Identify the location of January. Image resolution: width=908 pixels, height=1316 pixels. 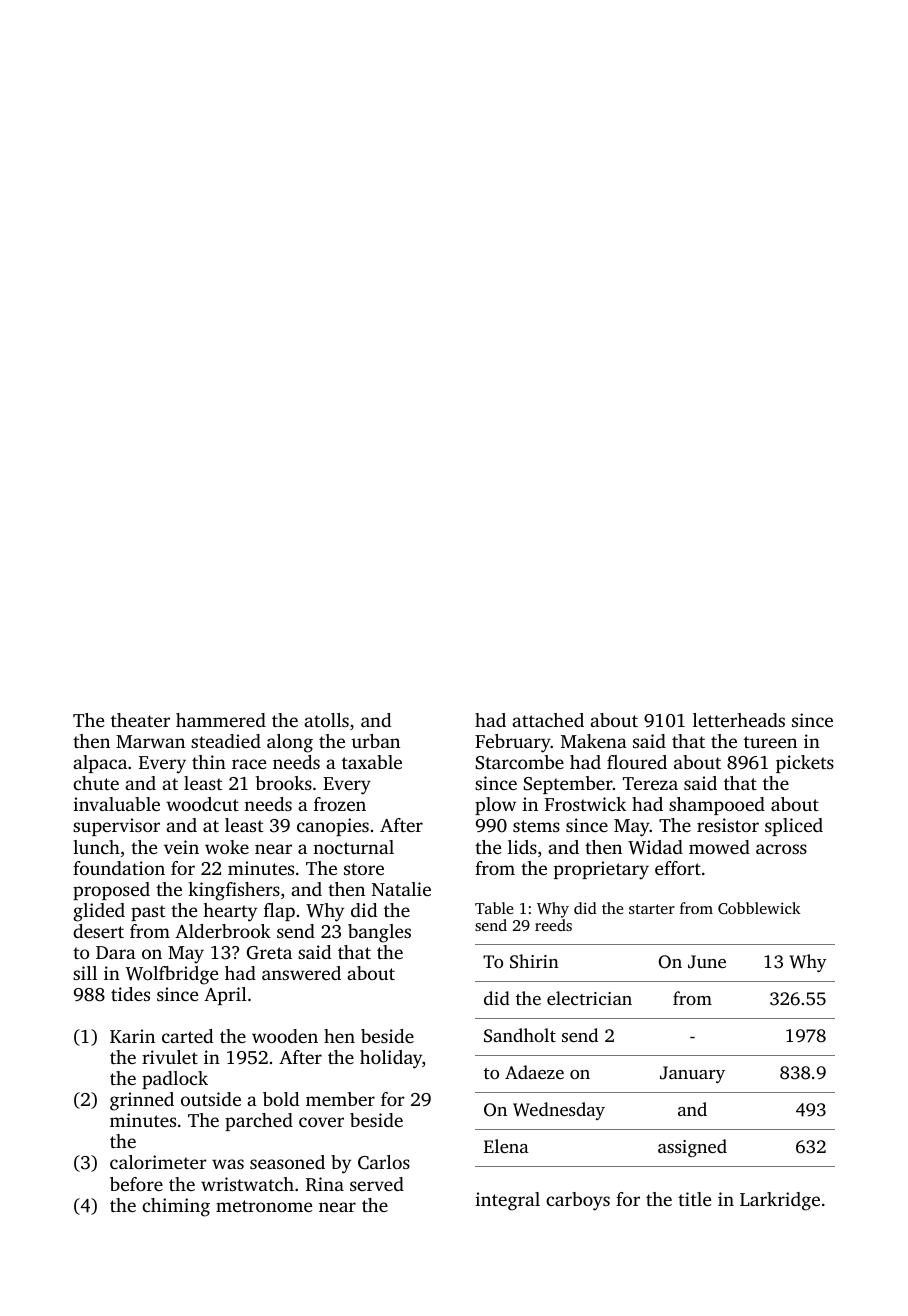
(692, 1074).
